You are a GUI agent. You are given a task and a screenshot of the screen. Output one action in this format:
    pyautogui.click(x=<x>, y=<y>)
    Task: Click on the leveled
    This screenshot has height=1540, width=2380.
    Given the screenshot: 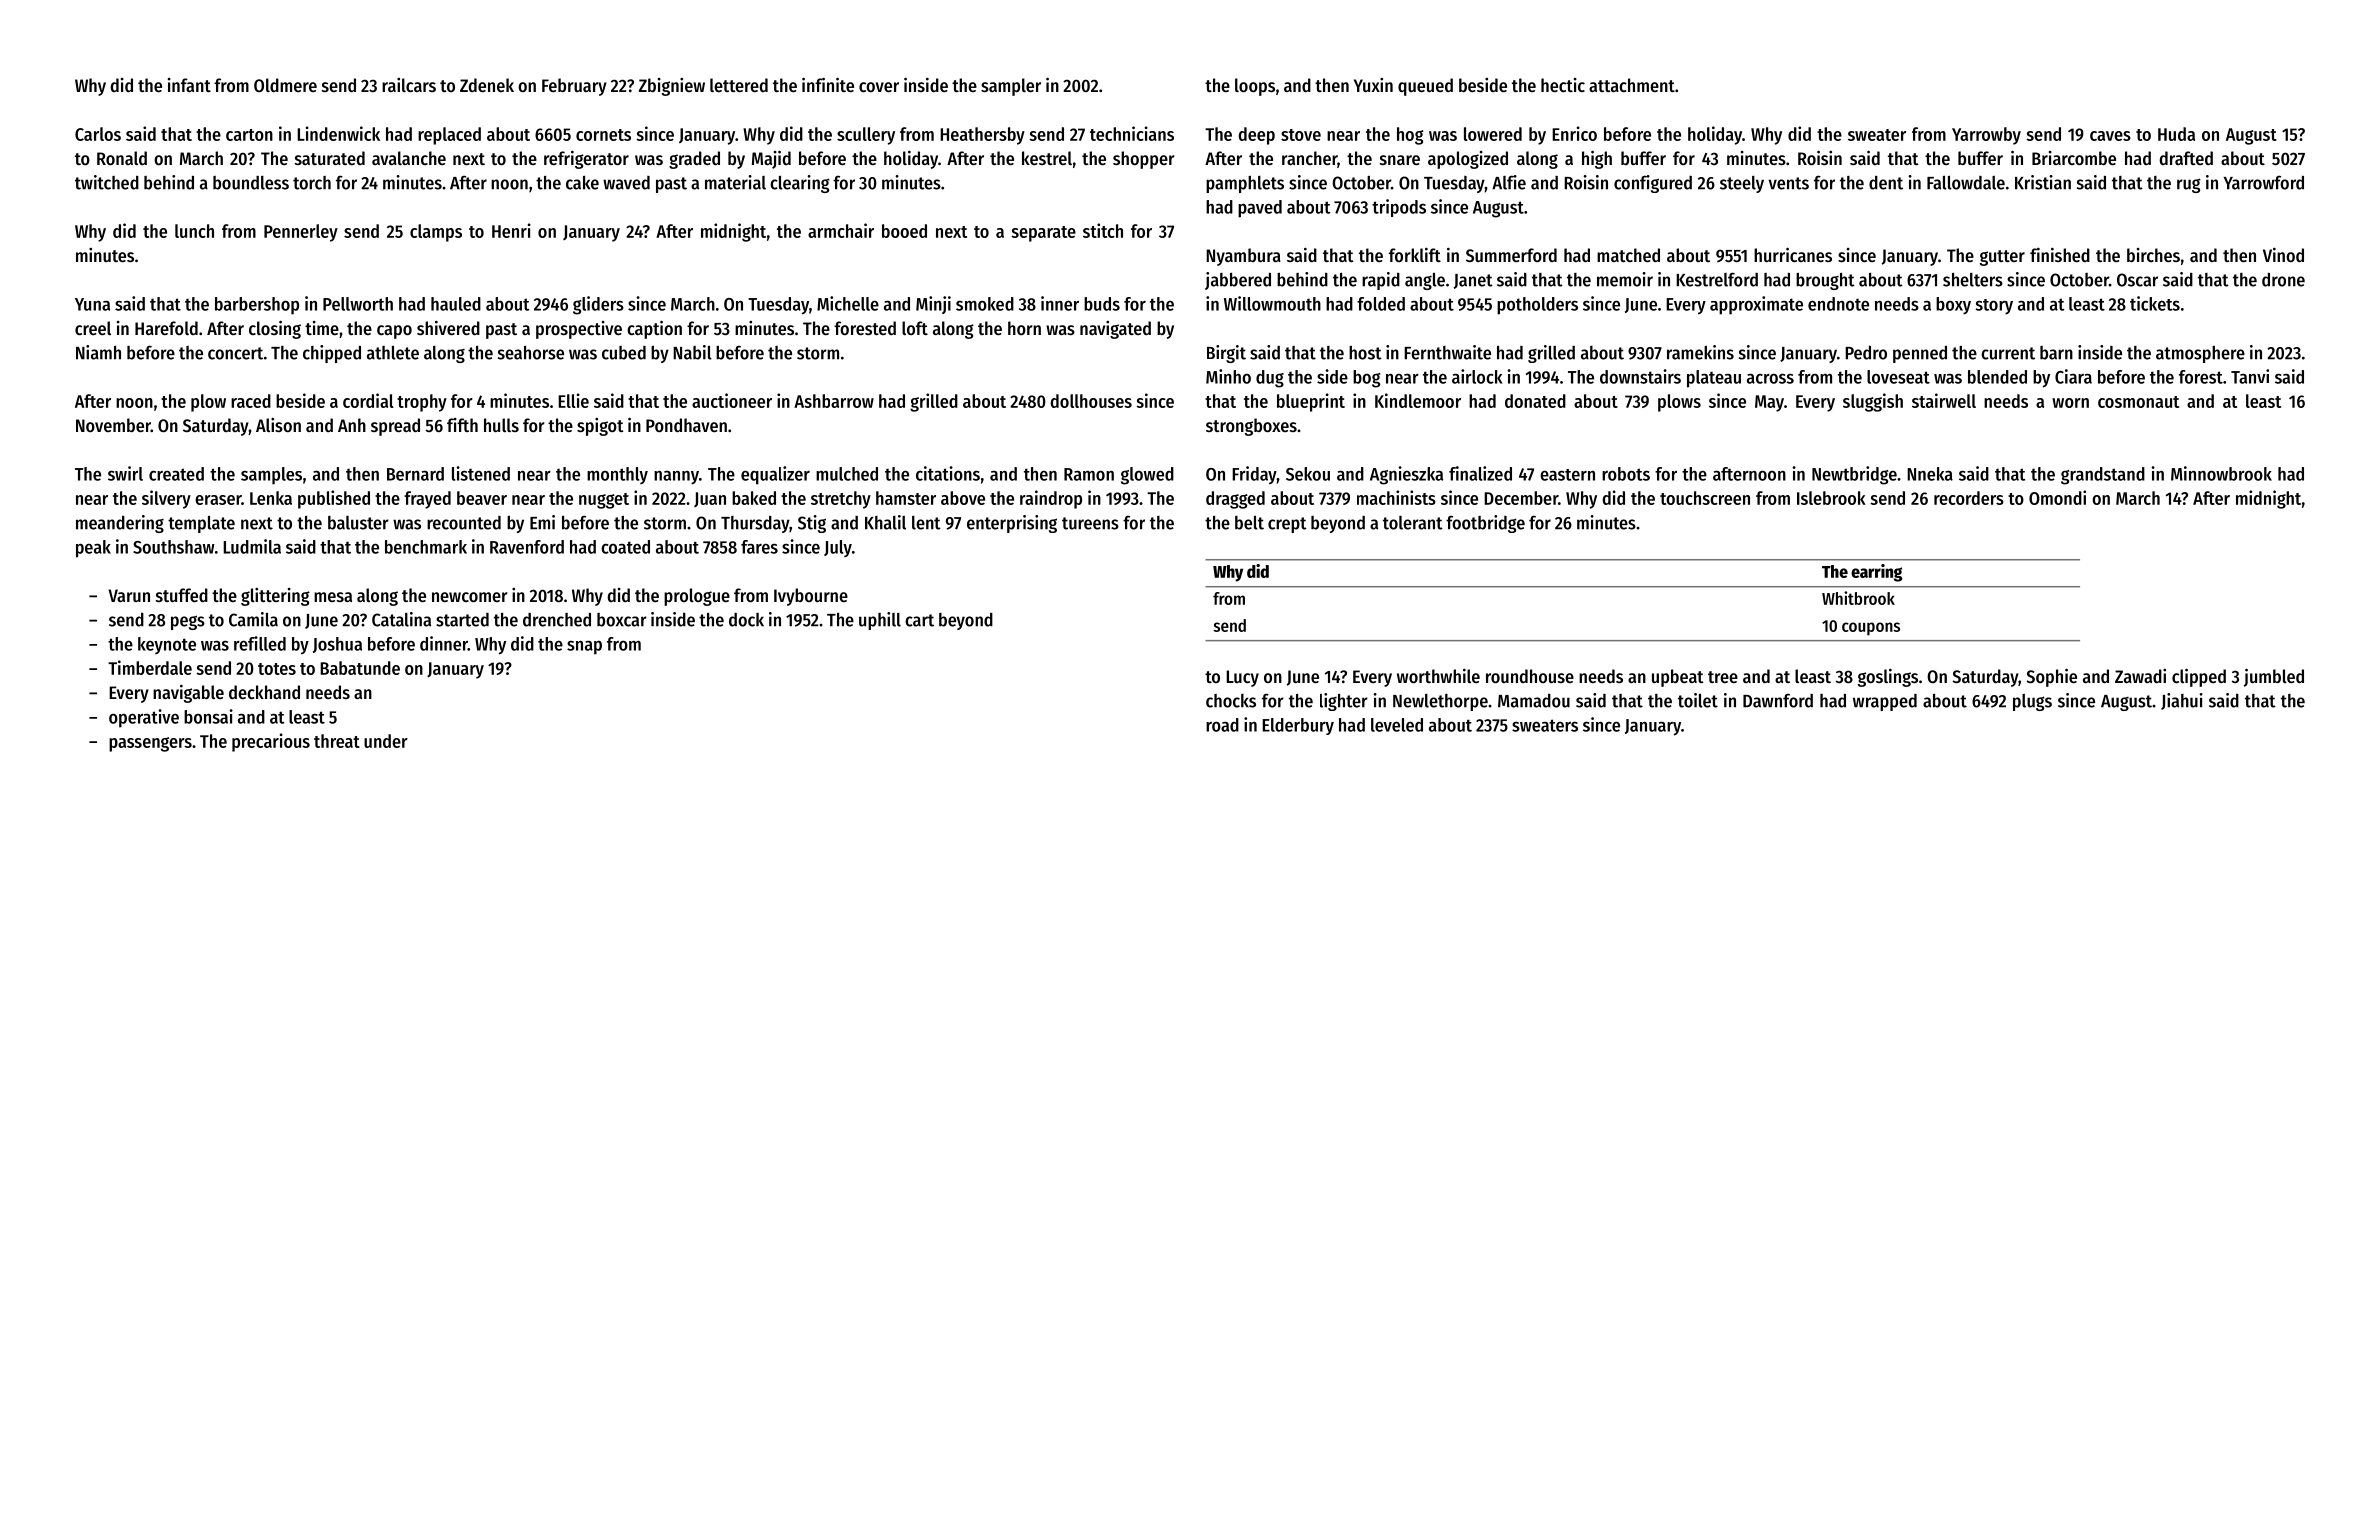 What is the action you would take?
    pyautogui.click(x=1397, y=725)
